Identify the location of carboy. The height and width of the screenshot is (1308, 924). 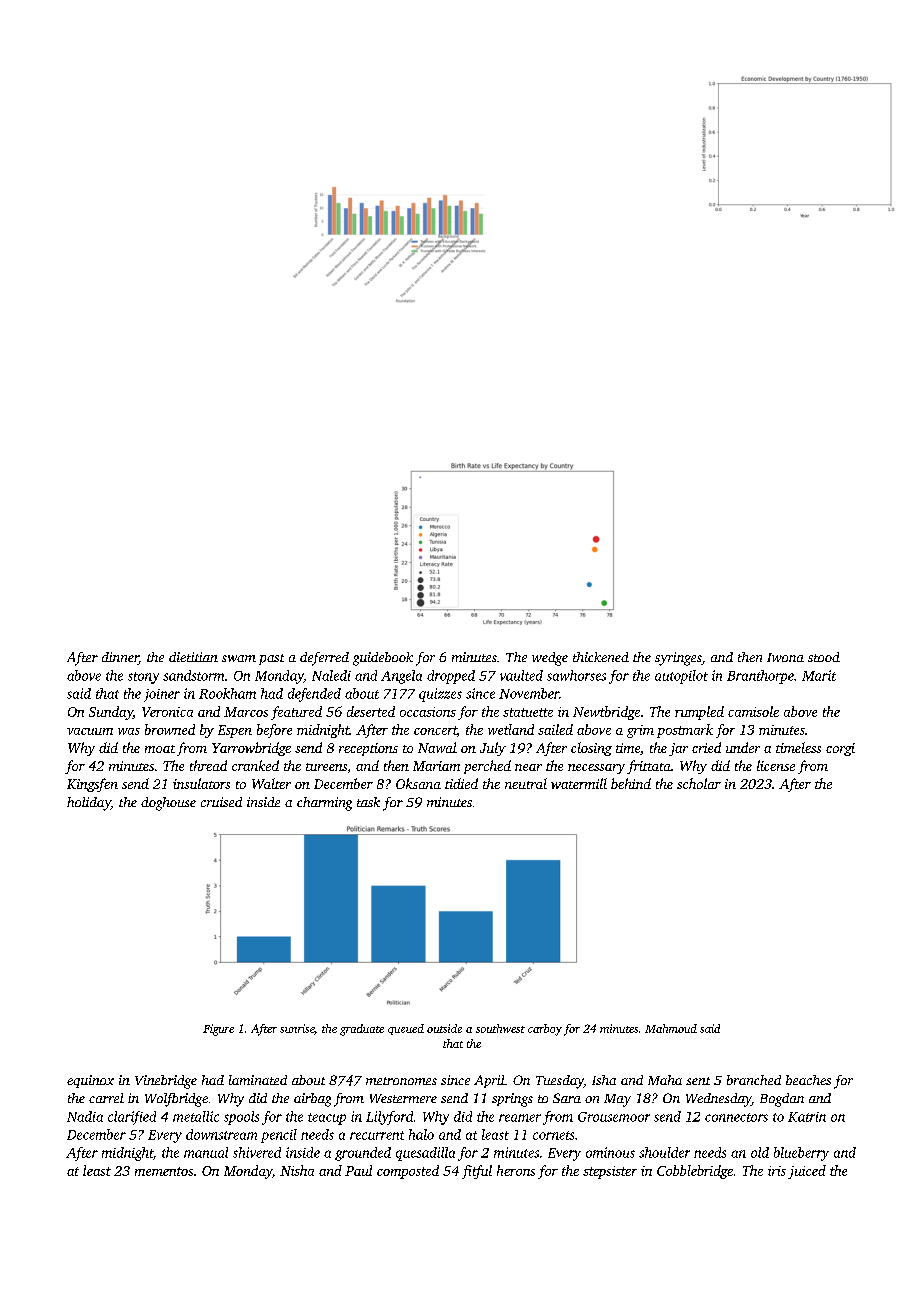
(545, 1030).
